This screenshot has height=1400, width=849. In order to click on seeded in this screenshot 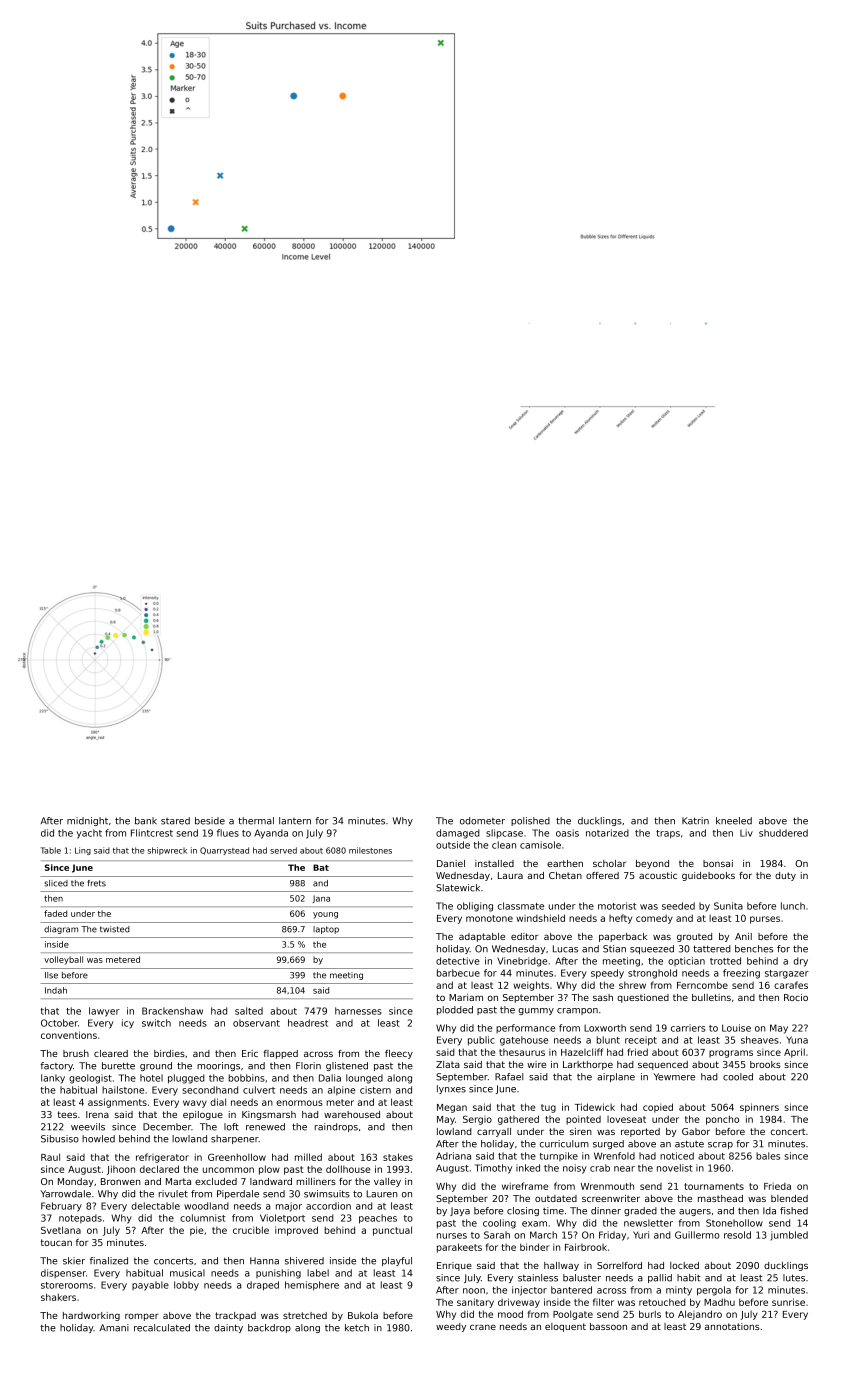, I will do `click(678, 906)`.
